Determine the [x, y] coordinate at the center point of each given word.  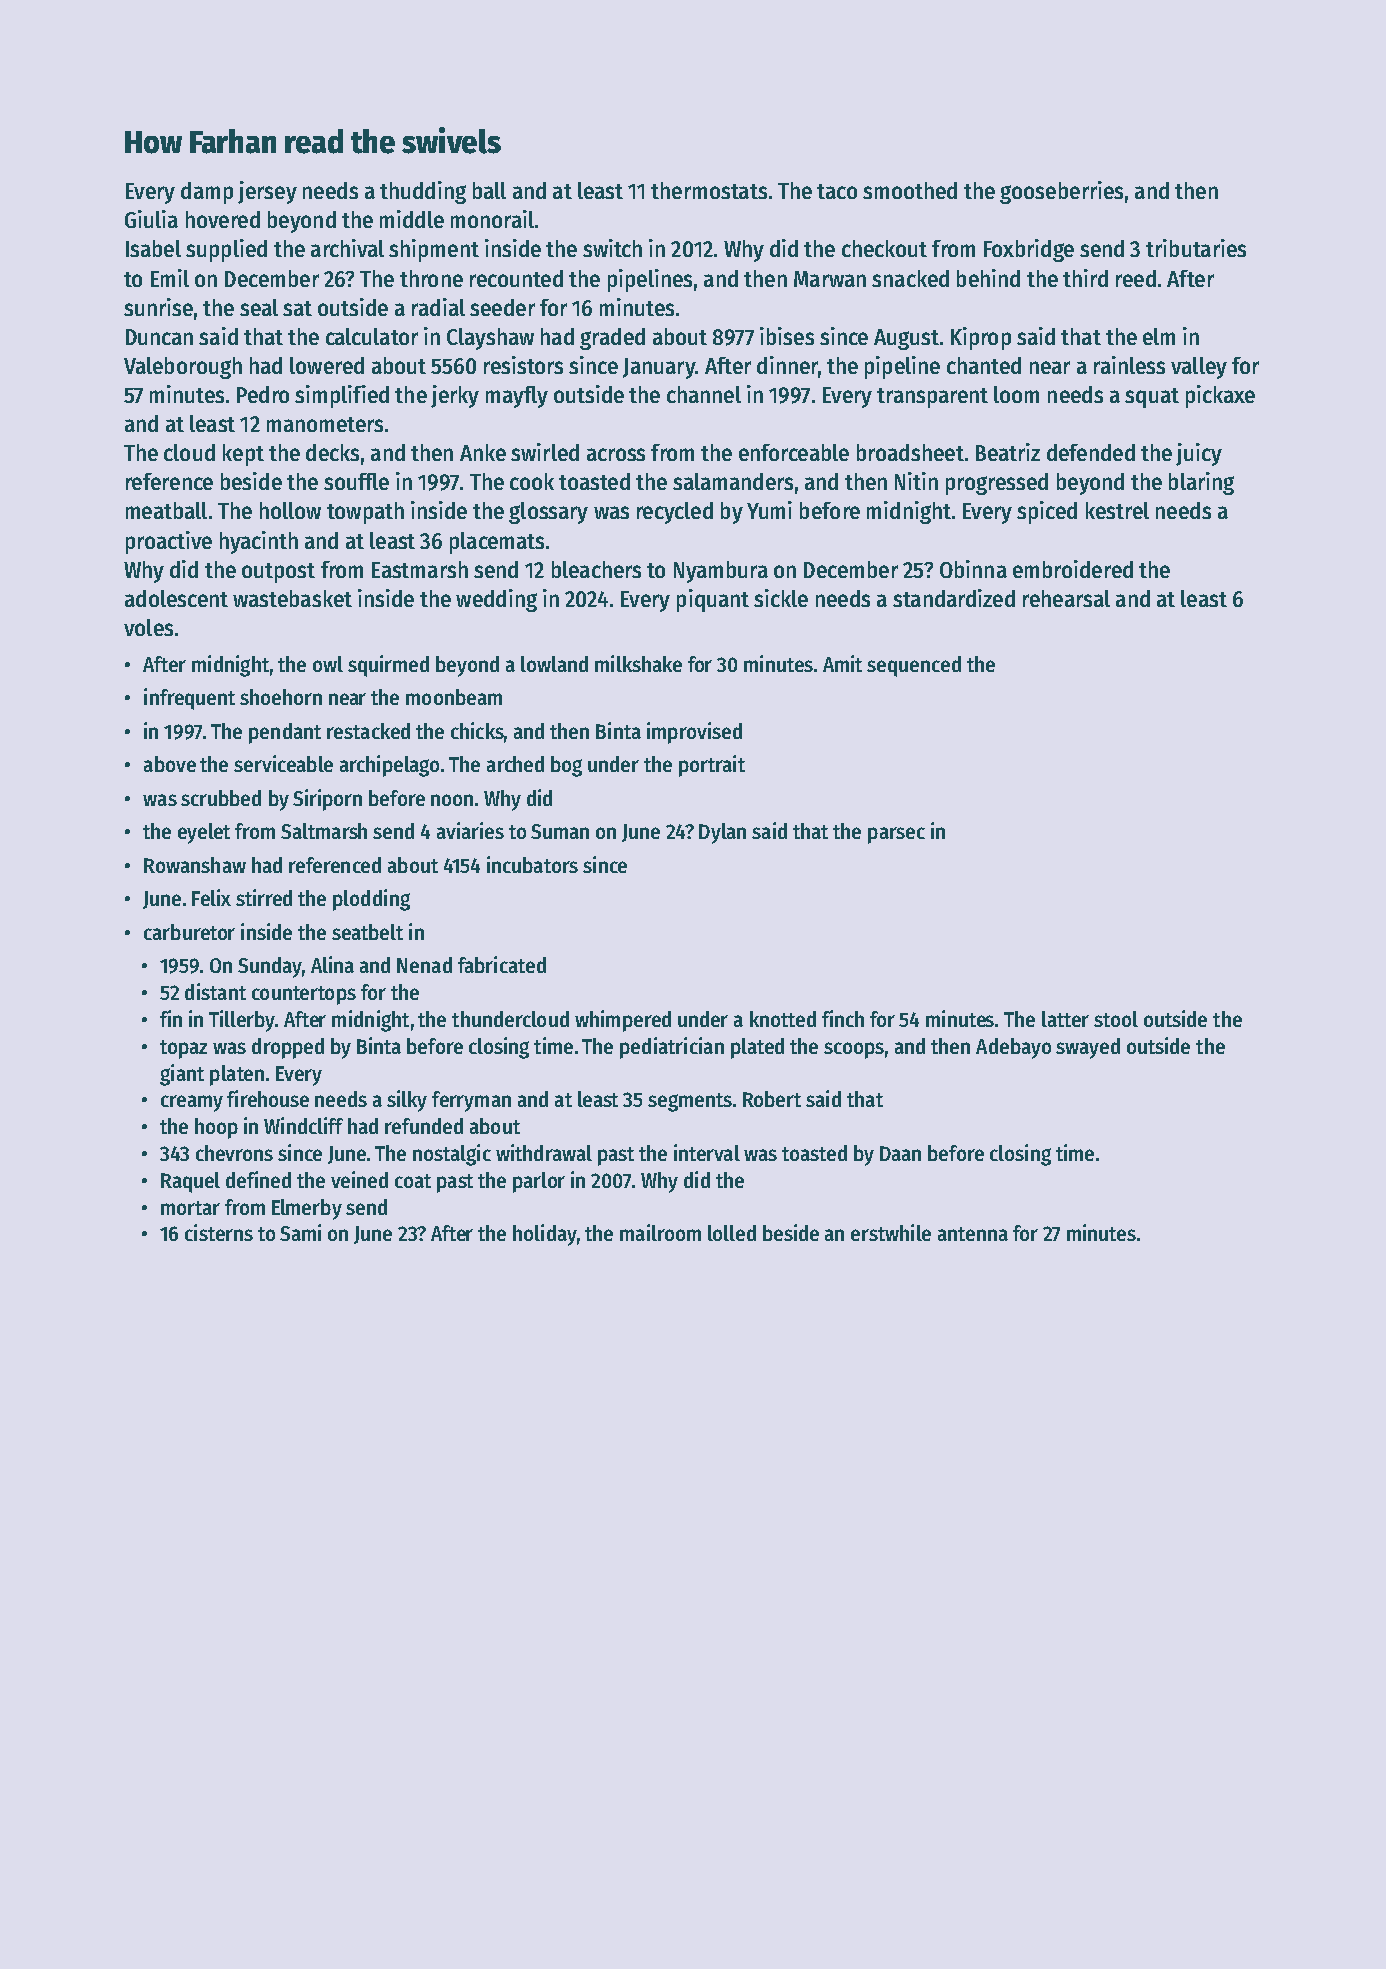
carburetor [189, 932]
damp [207, 193]
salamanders [733, 481]
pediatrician [672, 1048]
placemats [497, 543]
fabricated [502, 964]
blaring [1201, 483]
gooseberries [1061, 192]
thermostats [709, 190]
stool [1116, 1019]
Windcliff [303, 1125]
